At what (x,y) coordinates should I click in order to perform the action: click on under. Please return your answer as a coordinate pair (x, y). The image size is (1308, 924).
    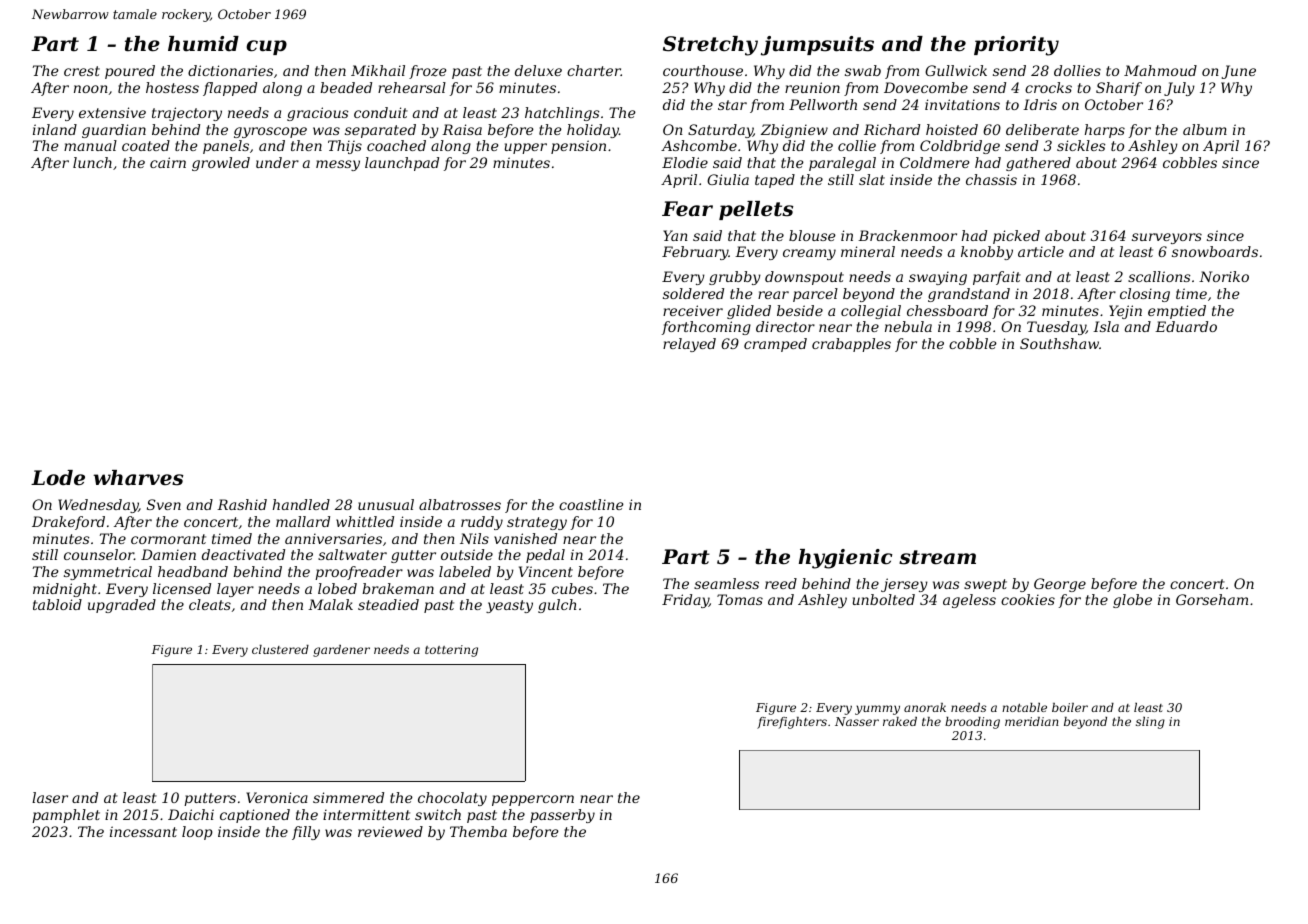
    Looking at the image, I should click on (277, 162).
